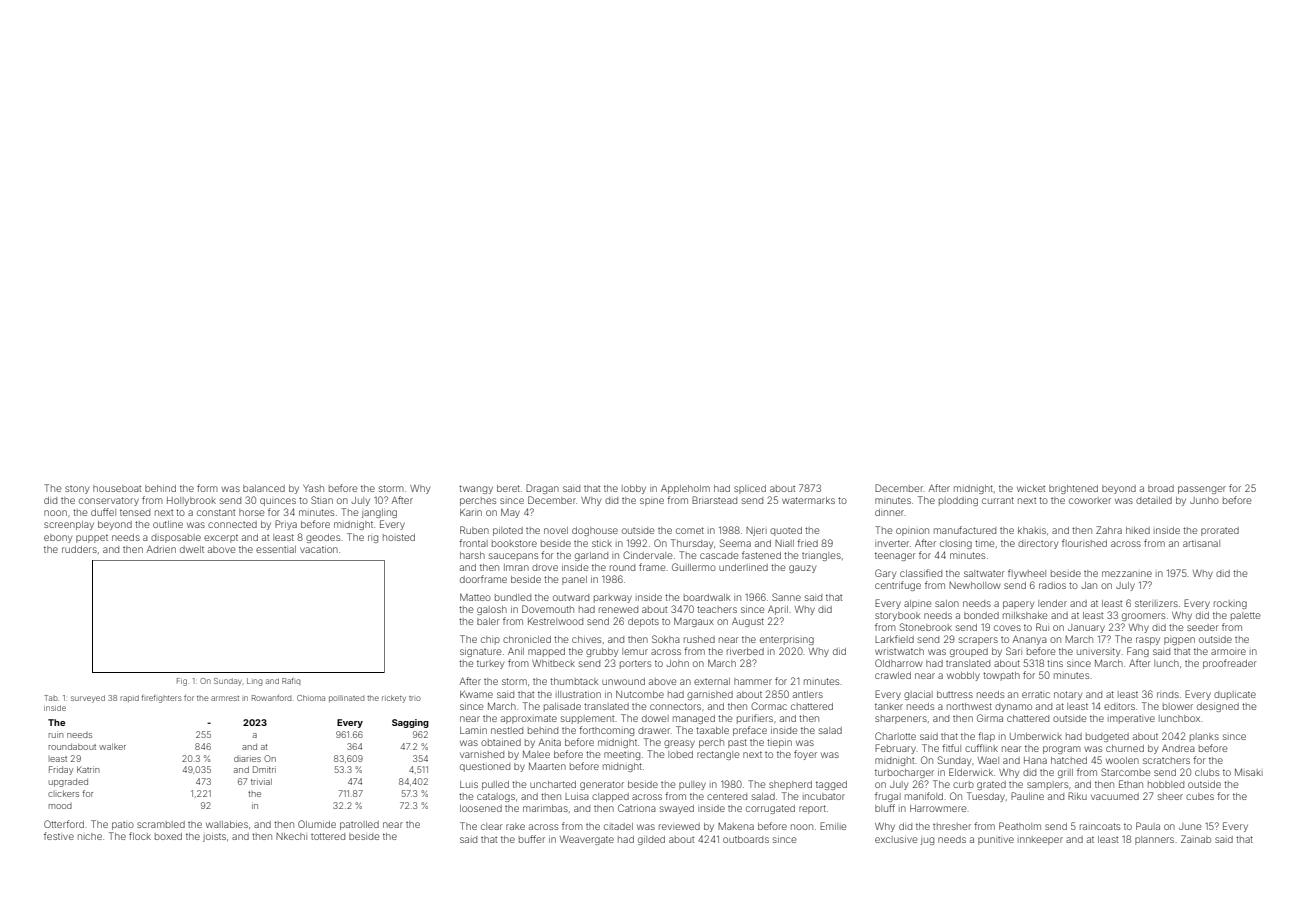 This screenshot has width=1308, height=924. Describe the element at coordinates (247, 758) in the screenshot. I see `diaries` at that location.
